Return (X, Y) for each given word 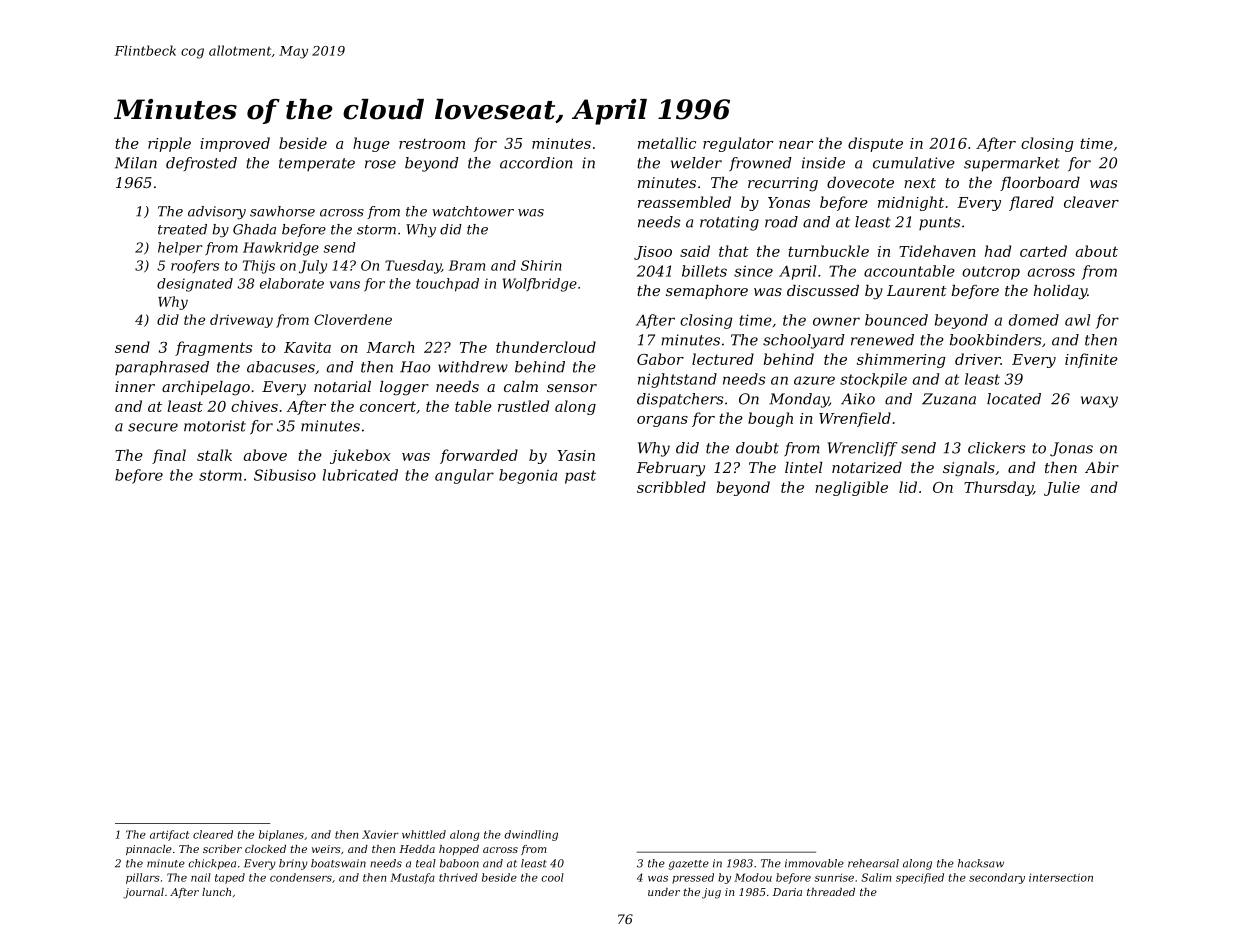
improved (235, 144)
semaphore (707, 292)
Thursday (998, 488)
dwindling (531, 835)
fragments (213, 348)
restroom (432, 143)
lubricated (360, 475)
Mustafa (412, 878)
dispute (875, 144)
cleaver (1091, 202)
